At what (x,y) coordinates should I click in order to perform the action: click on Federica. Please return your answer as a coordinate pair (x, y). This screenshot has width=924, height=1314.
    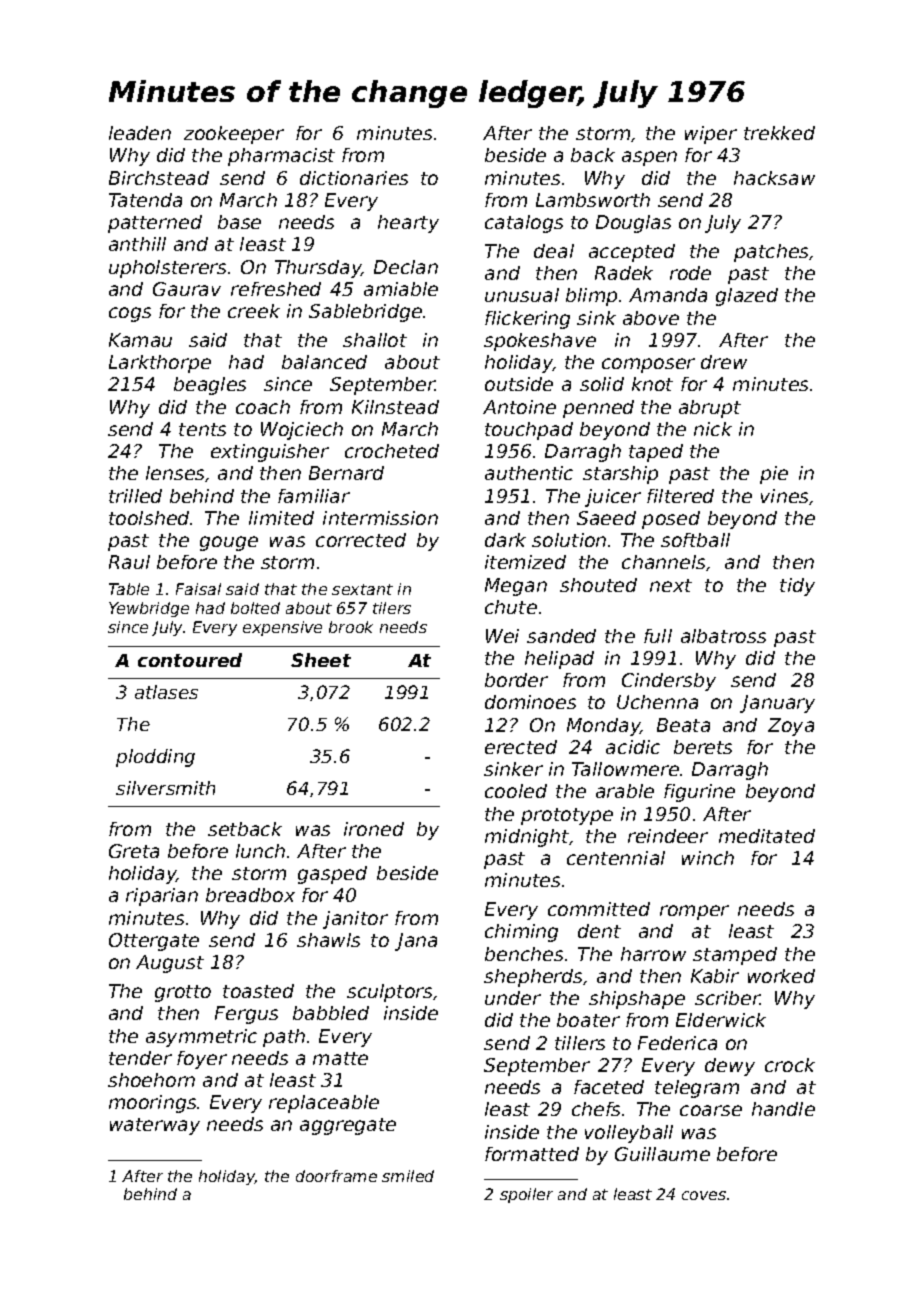
    Looking at the image, I should click on (677, 1043).
